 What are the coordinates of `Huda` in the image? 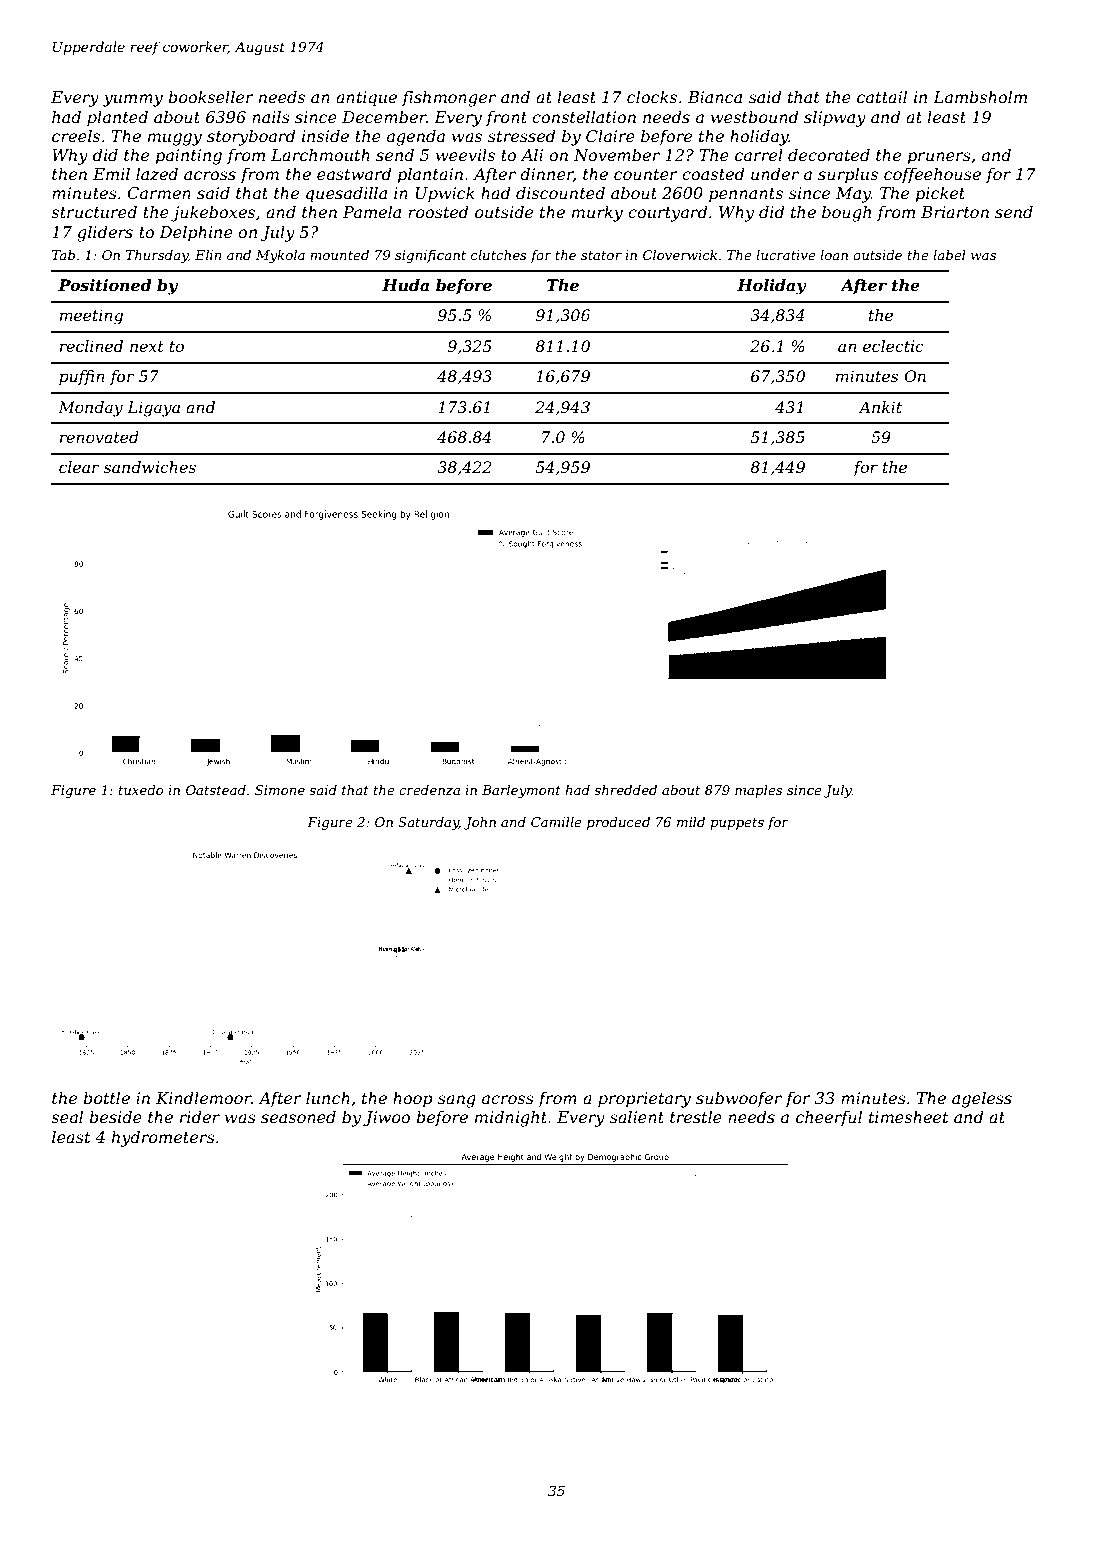 It's located at (405, 285).
